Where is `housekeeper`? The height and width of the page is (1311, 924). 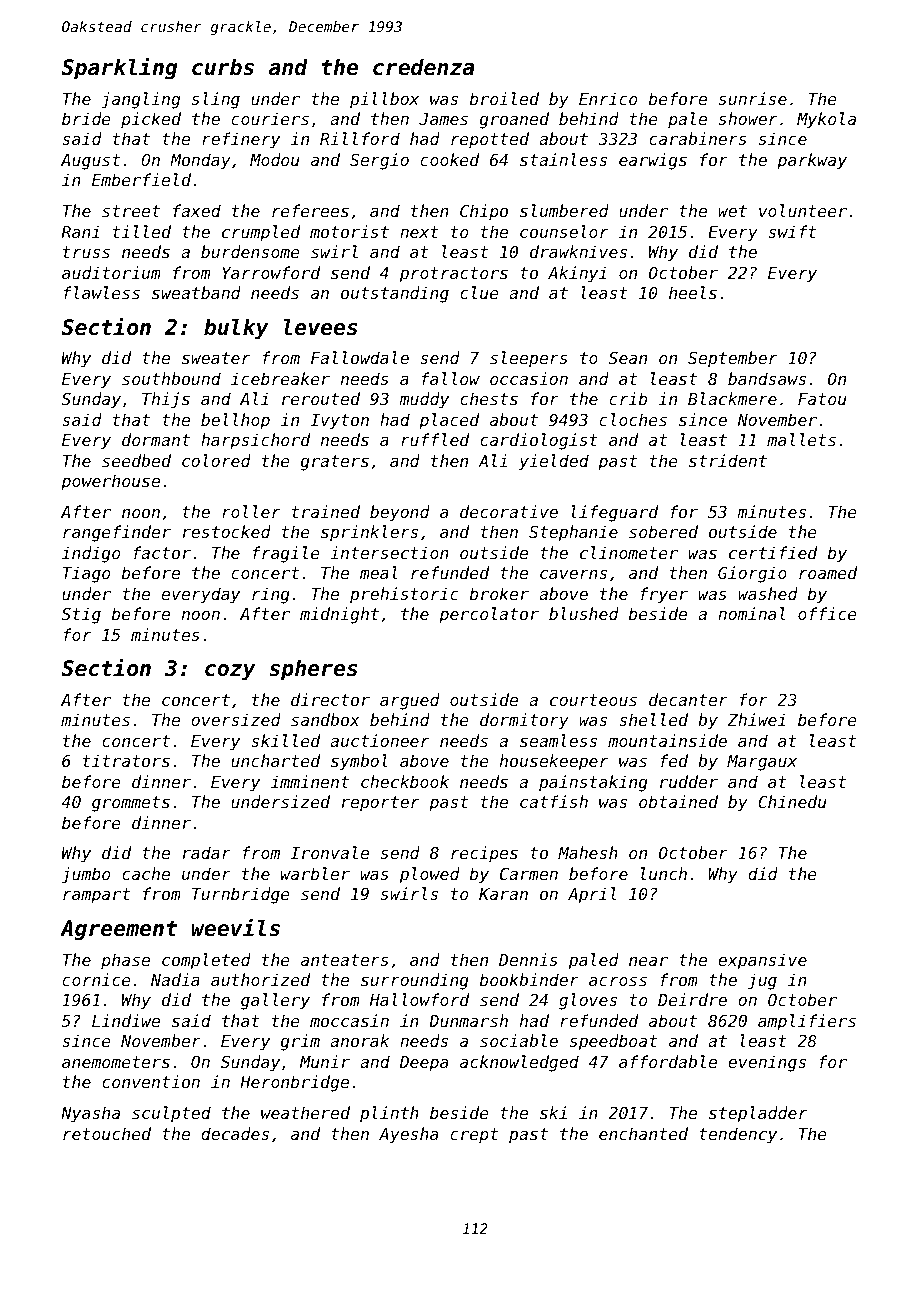
housekeeper is located at coordinates (554, 762).
